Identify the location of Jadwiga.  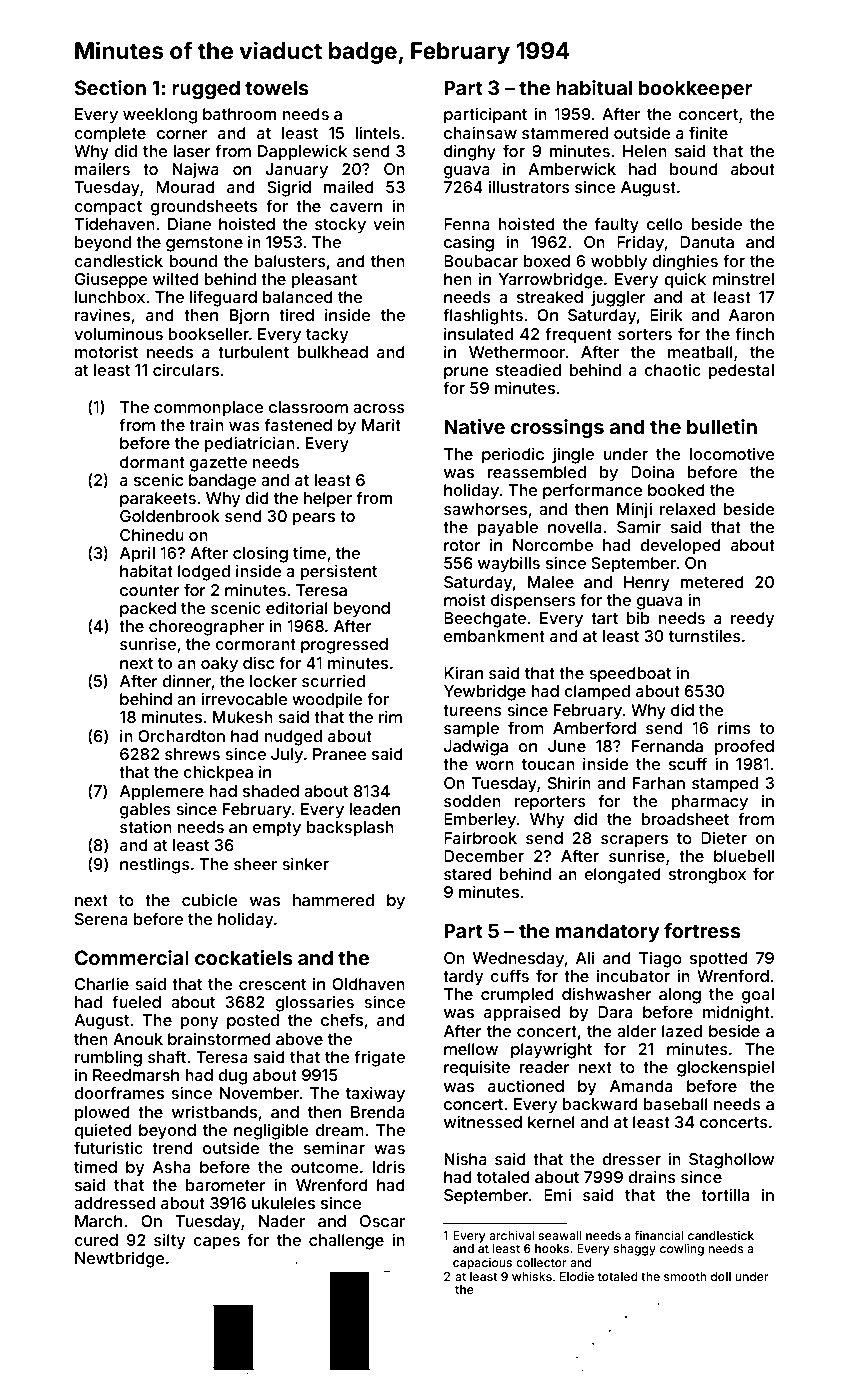
(476, 747).
